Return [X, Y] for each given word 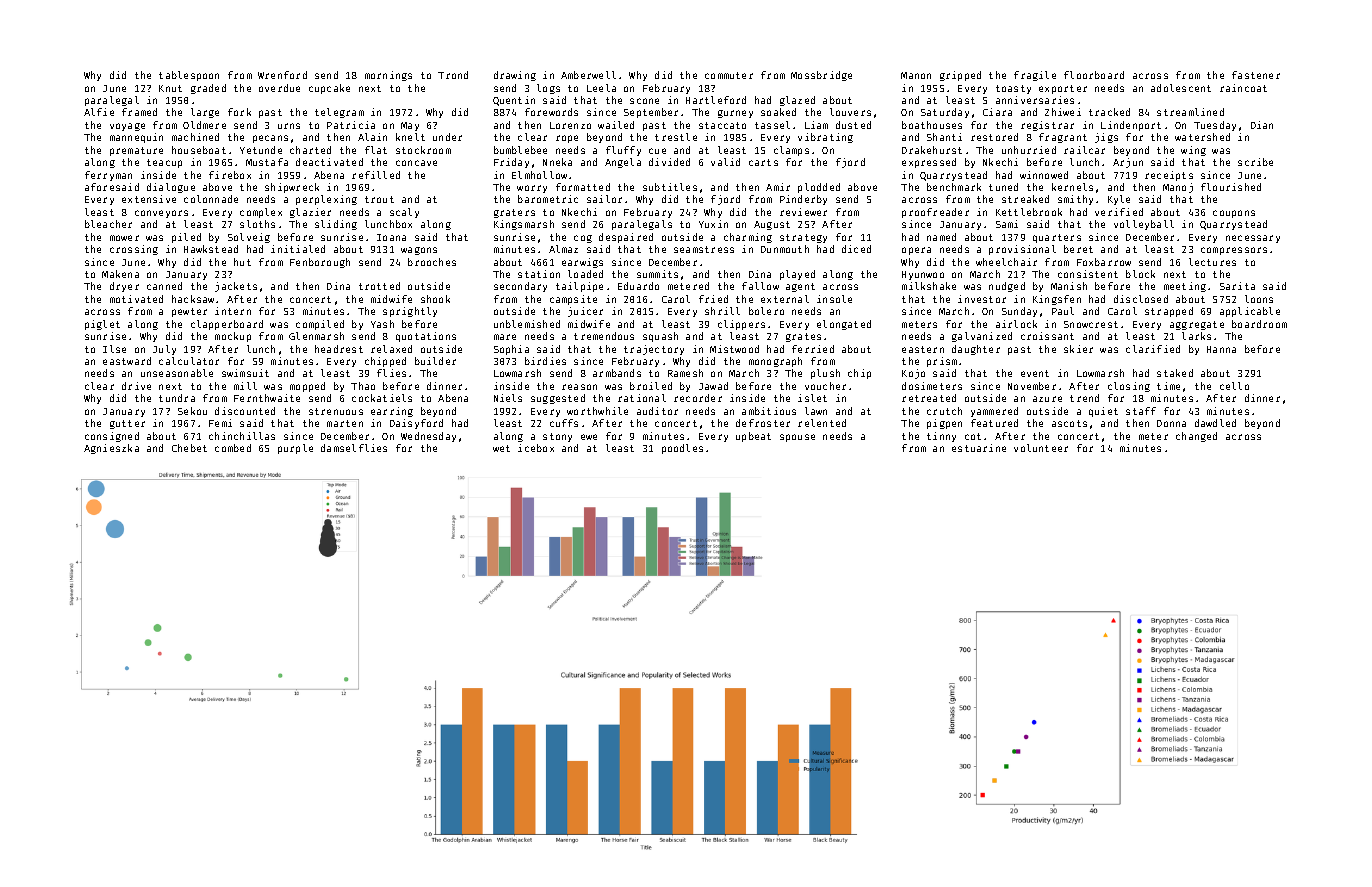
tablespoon [189, 76]
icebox [536, 448]
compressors [1234, 251]
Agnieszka [111, 449]
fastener [1256, 75]
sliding [336, 225]
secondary [520, 287]
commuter [729, 75]
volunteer [1041, 448]
